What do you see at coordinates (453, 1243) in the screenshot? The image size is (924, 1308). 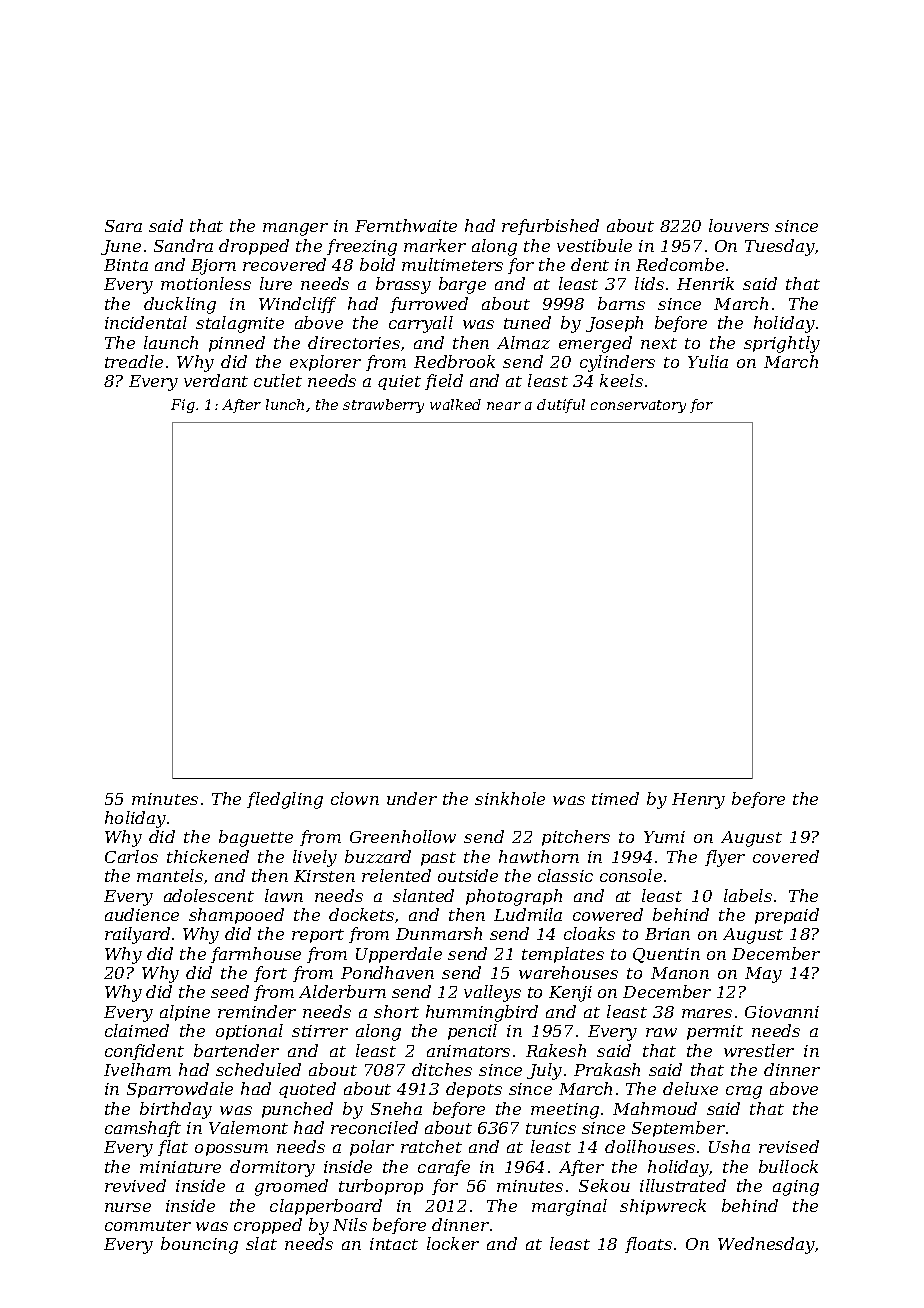 I see `locker` at bounding box center [453, 1243].
